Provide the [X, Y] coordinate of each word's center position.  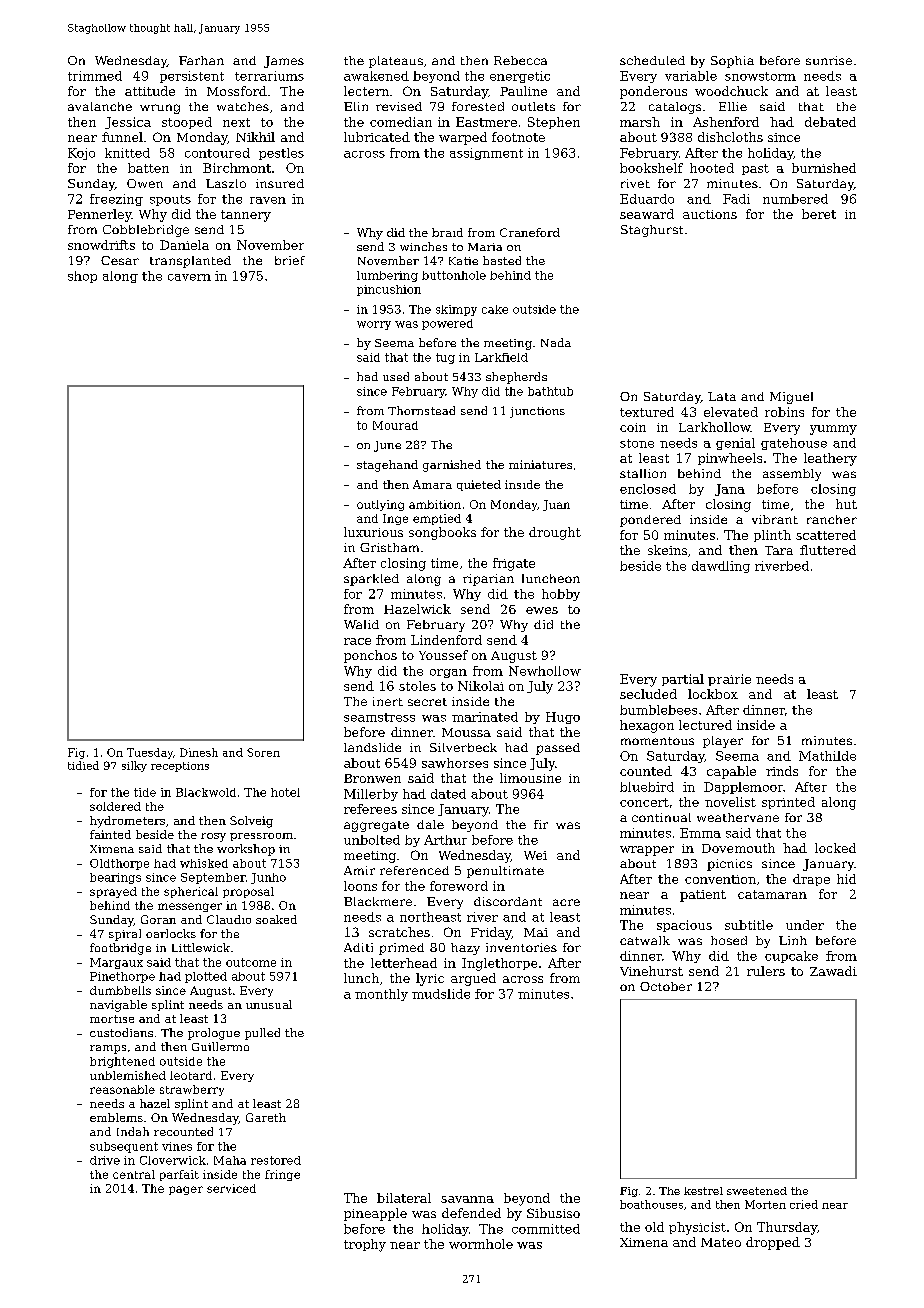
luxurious [373, 532]
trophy [365, 1245]
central [134, 1174]
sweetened [757, 1191]
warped [463, 138]
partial [683, 680]
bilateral [404, 1198]
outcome [251, 962]
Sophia [732, 62]
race [357, 641]
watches [243, 106]
